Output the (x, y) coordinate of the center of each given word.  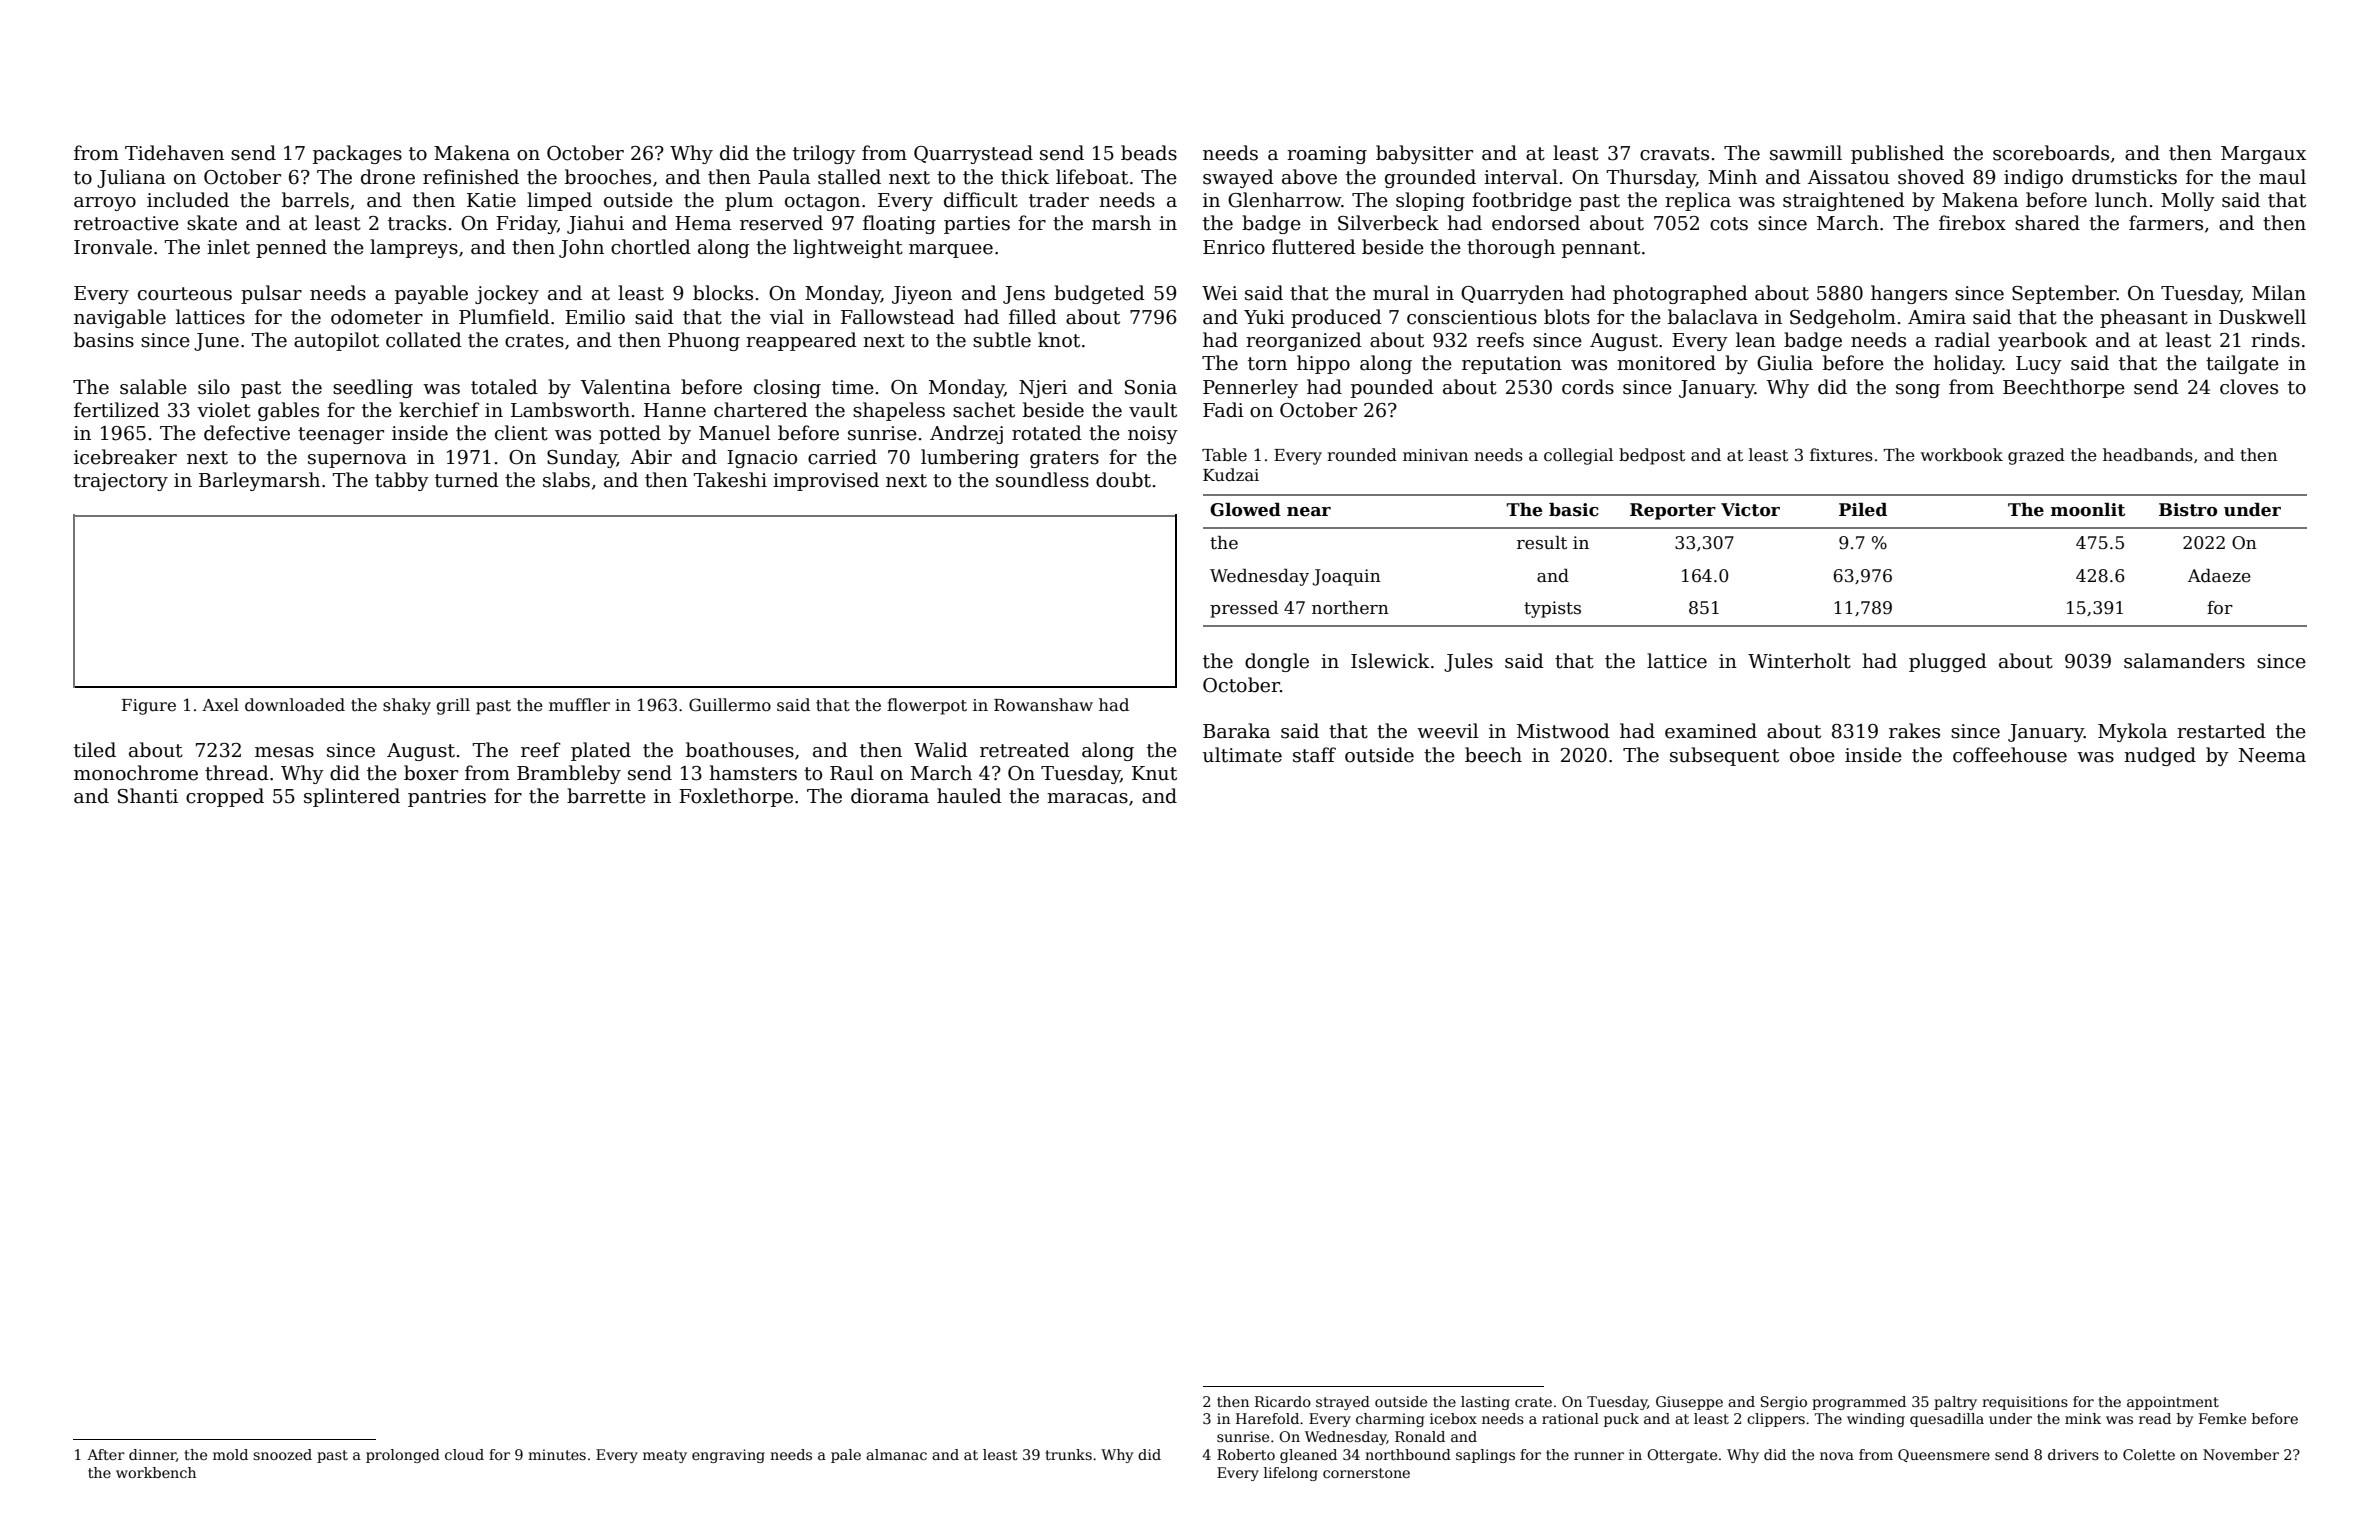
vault (1153, 410)
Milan (2279, 293)
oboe (1812, 755)
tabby (402, 481)
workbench (156, 1472)
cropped (225, 797)
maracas (1087, 798)
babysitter (1424, 154)
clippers (1776, 1420)
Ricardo (1283, 1401)
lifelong (1291, 1474)
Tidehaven (174, 153)
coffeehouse (2010, 755)
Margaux (2263, 155)
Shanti (148, 796)
